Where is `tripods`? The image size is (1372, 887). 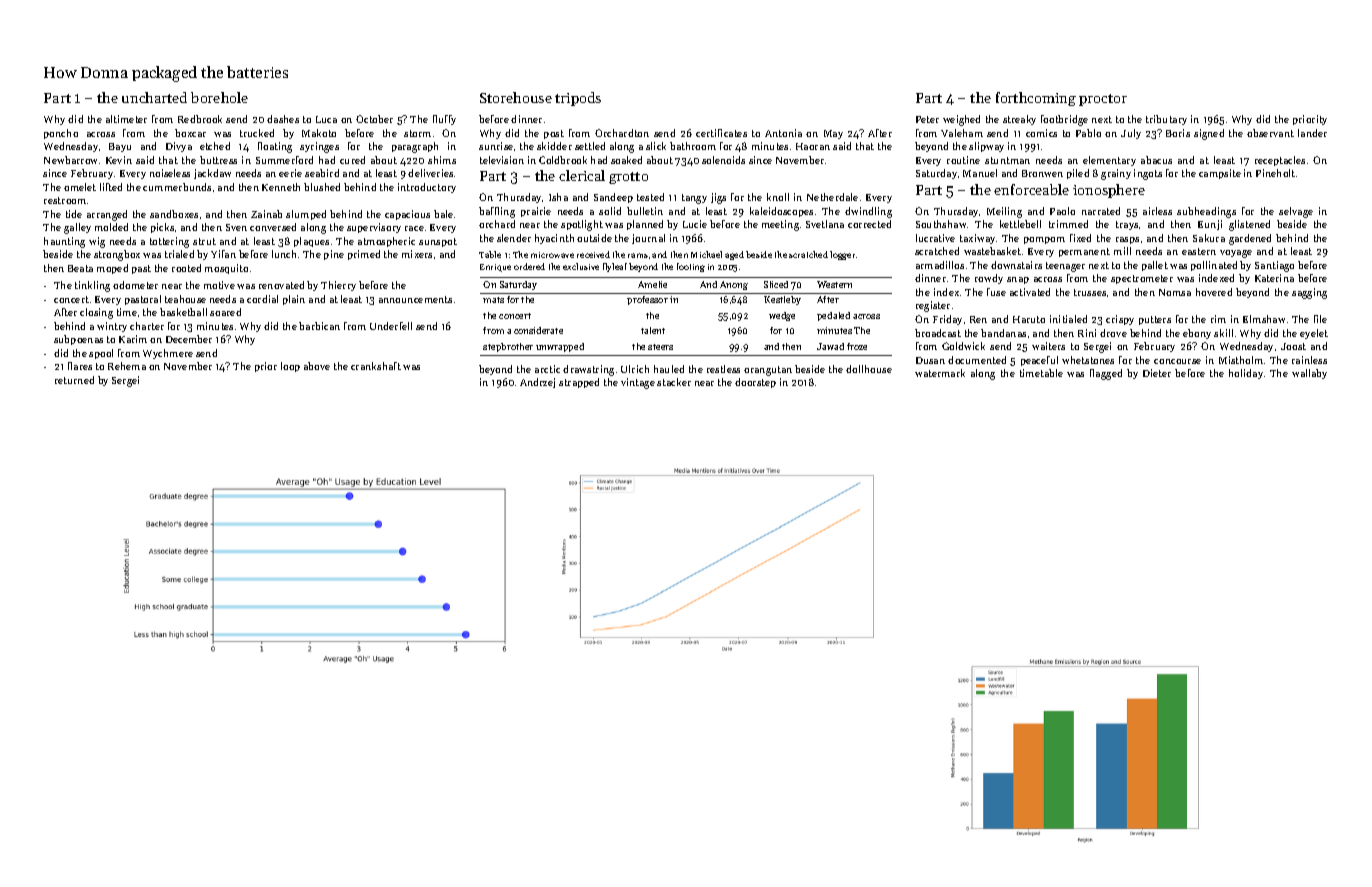 tripods is located at coordinates (578, 99).
